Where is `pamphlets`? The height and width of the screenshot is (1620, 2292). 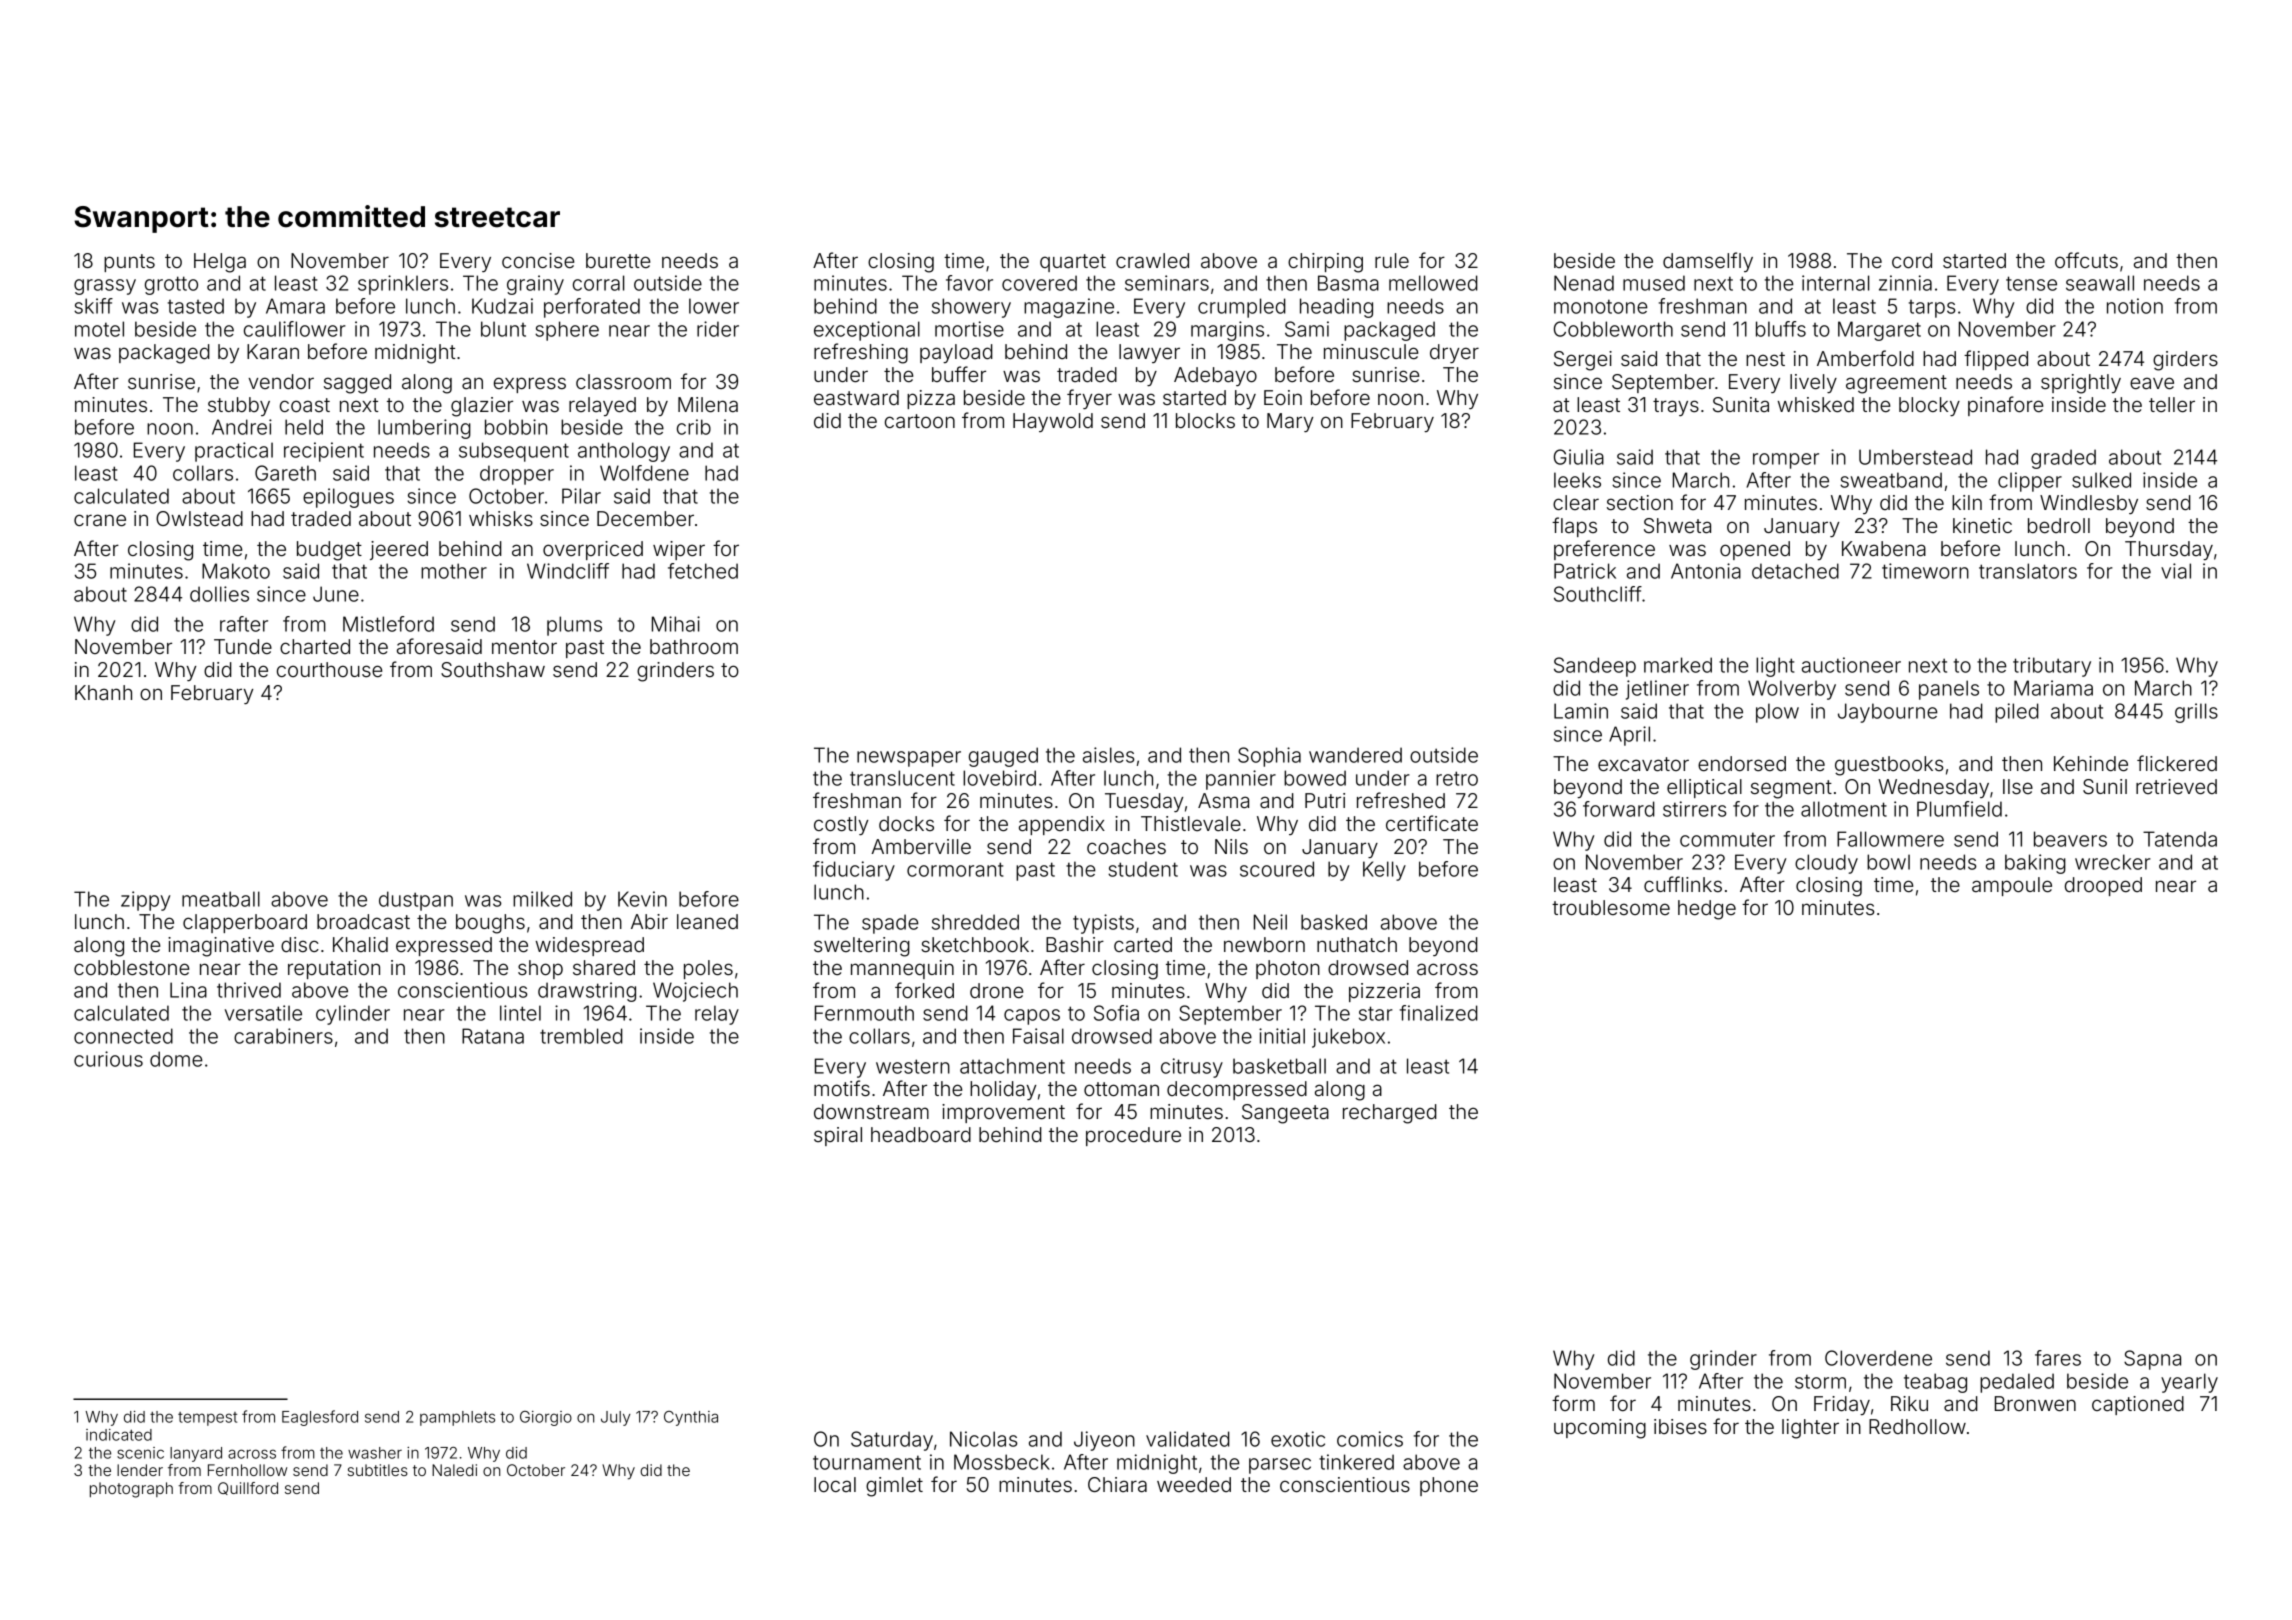
pamphlets is located at coordinates (457, 1418).
